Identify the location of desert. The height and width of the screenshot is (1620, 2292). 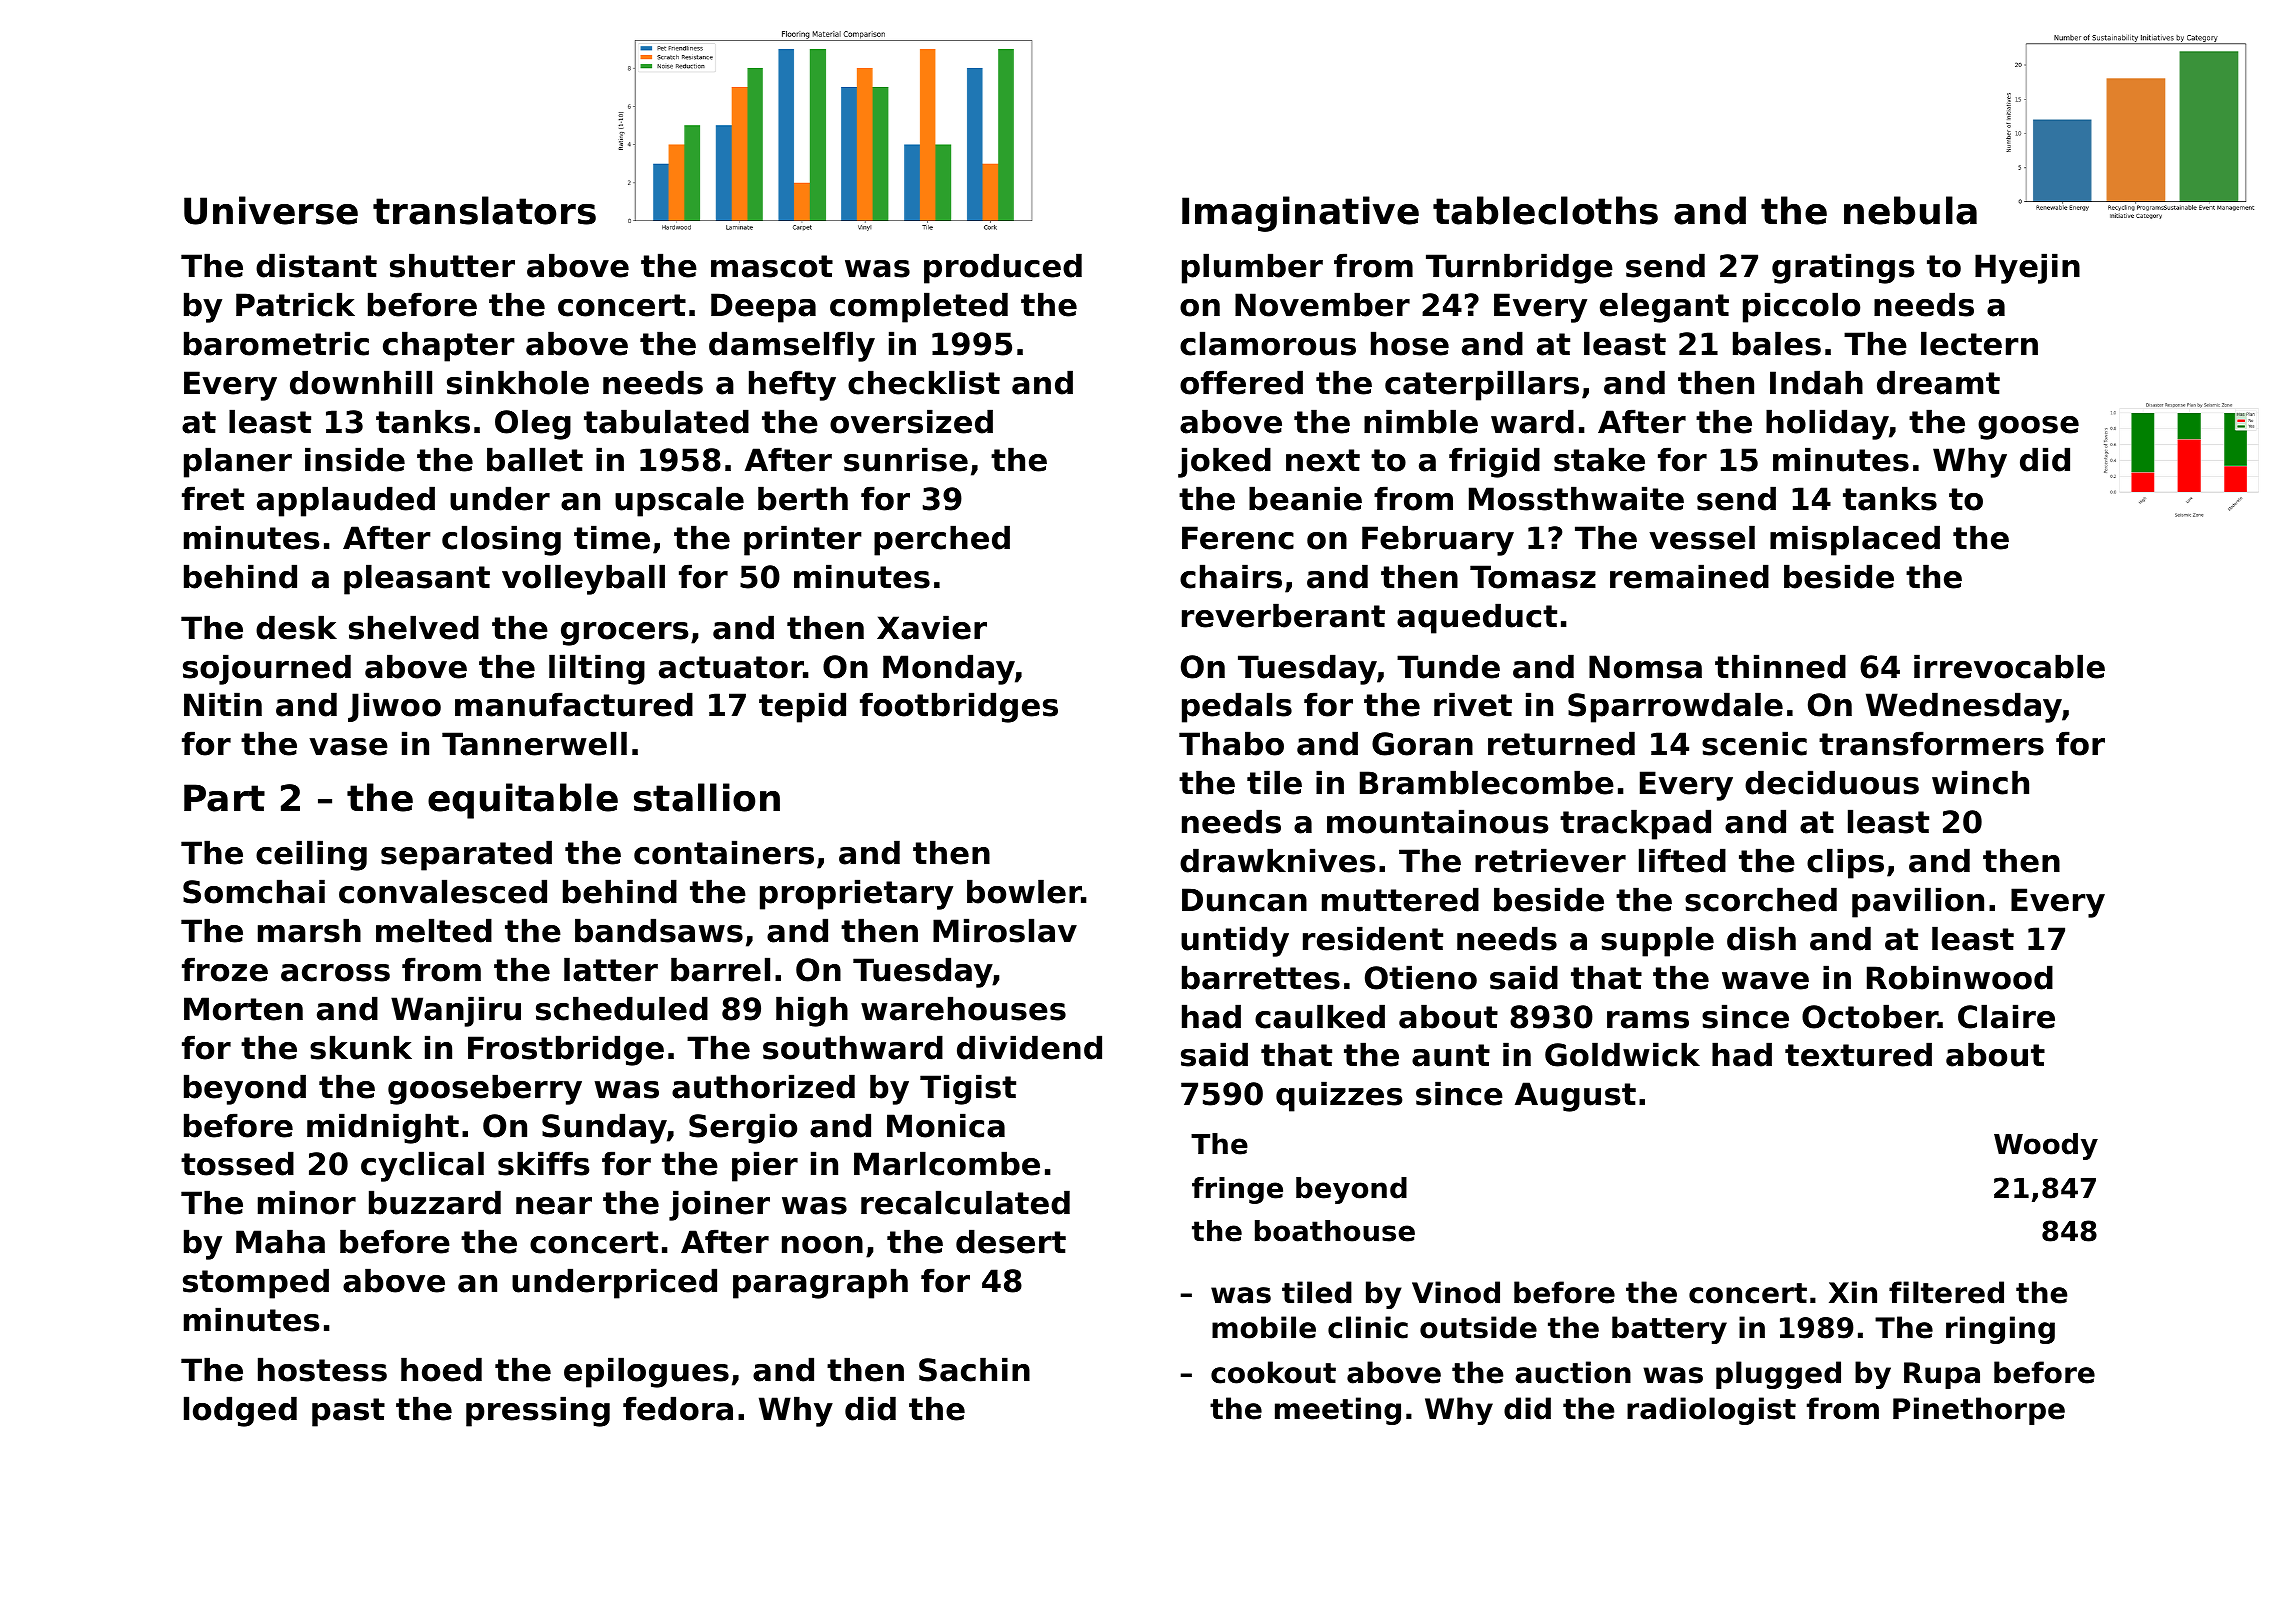
(1011, 1241).
